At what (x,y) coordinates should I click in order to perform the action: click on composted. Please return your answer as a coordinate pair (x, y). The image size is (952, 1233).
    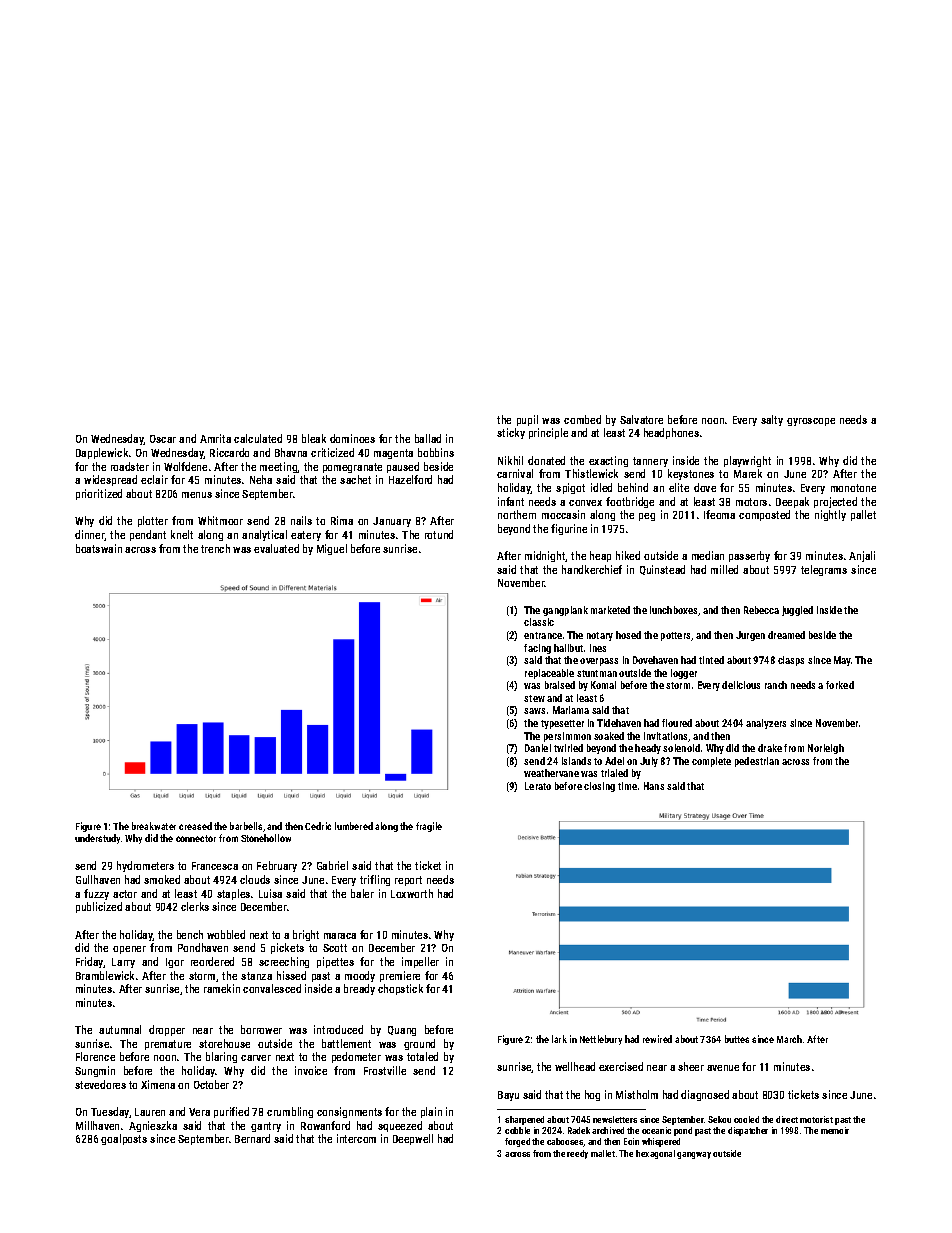
    Looking at the image, I should click on (764, 515).
